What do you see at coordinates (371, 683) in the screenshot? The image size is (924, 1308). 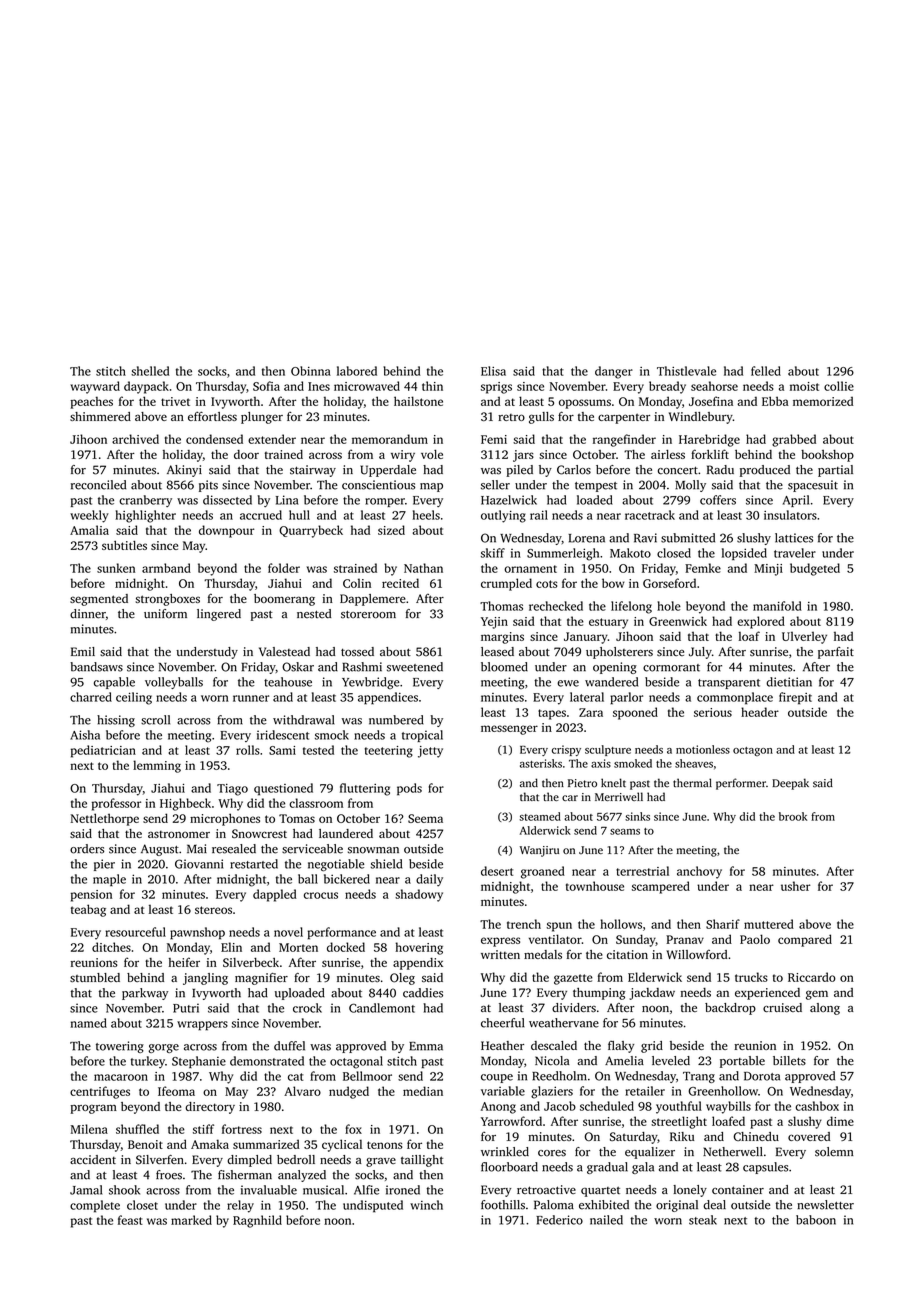 I see `Yewbridge` at bounding box center [371, 683].
